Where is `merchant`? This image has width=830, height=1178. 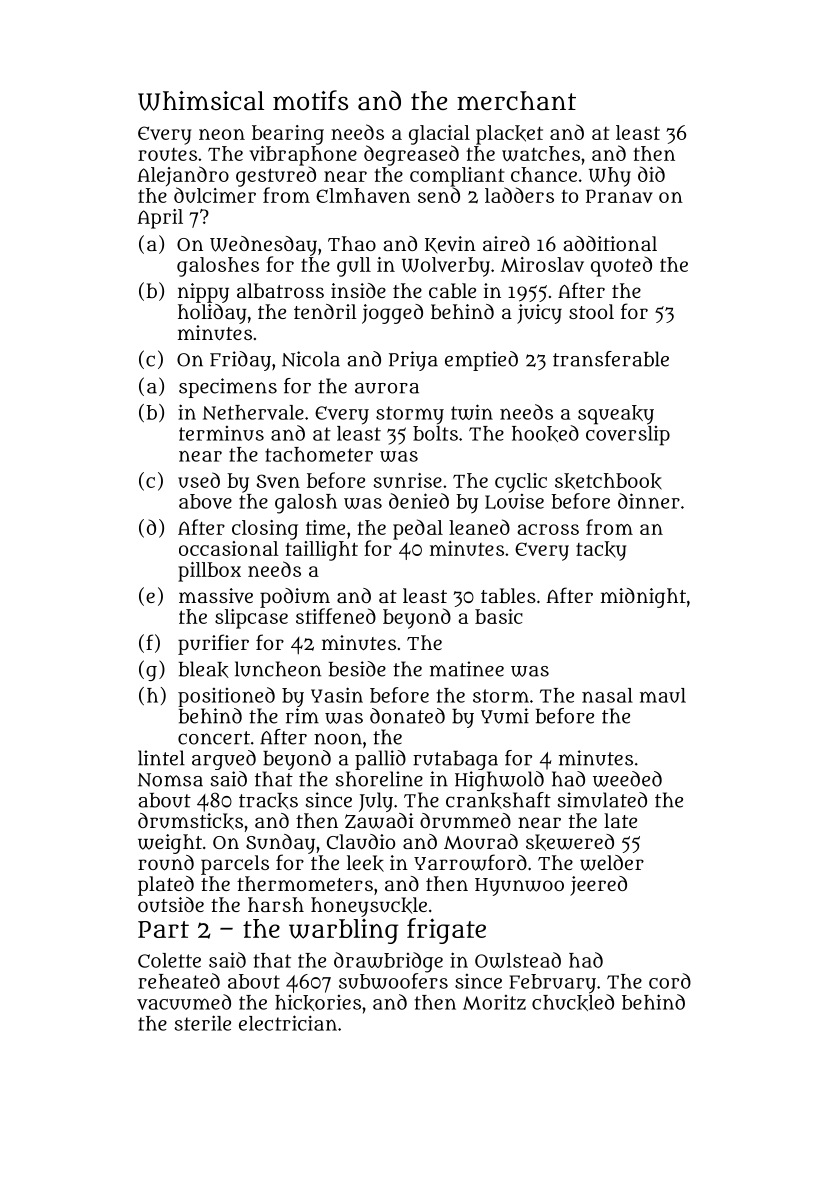
merchant is located at coordinates (516, 101).
